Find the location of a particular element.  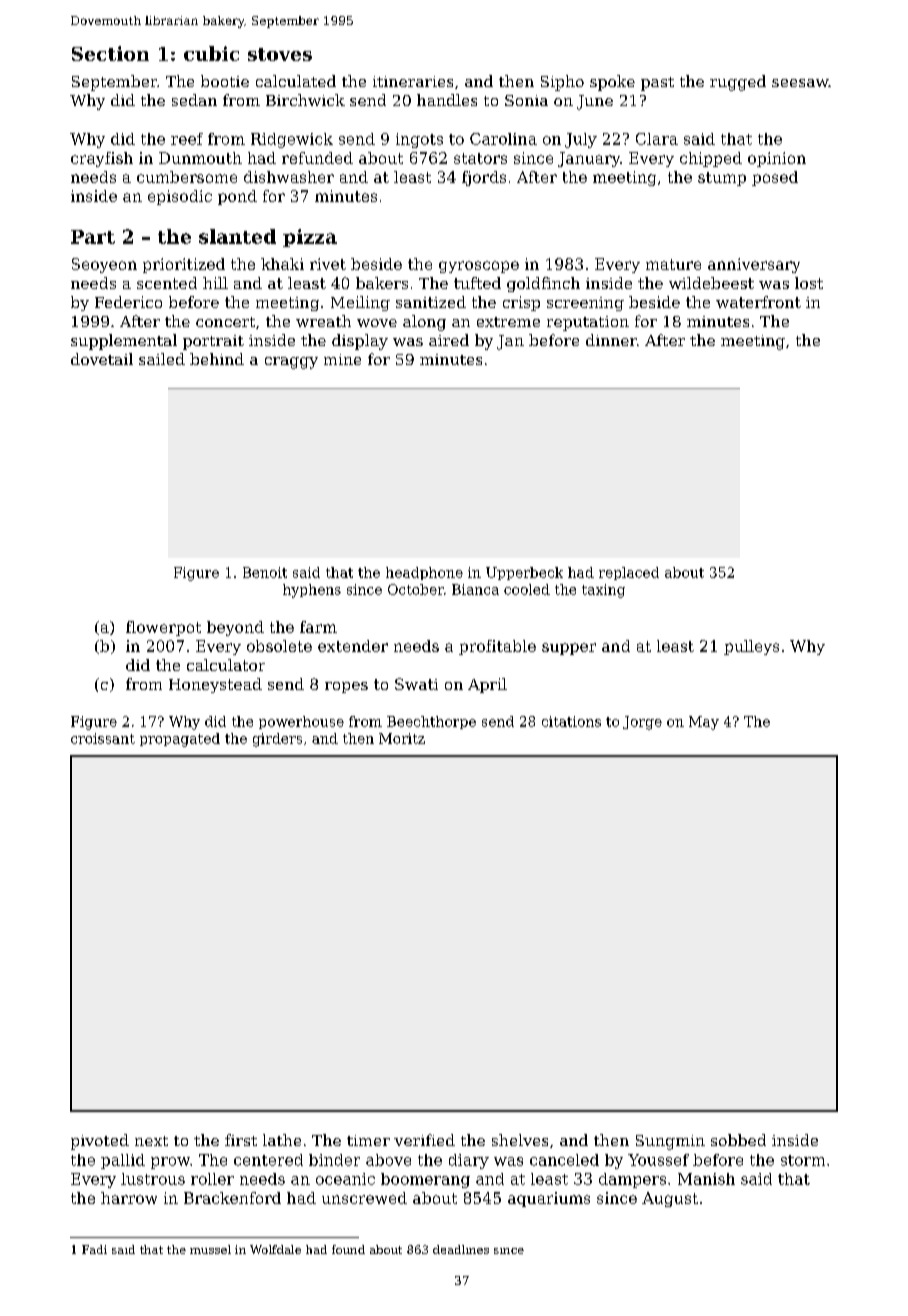

stoves is located at coordinates (280, 54).
